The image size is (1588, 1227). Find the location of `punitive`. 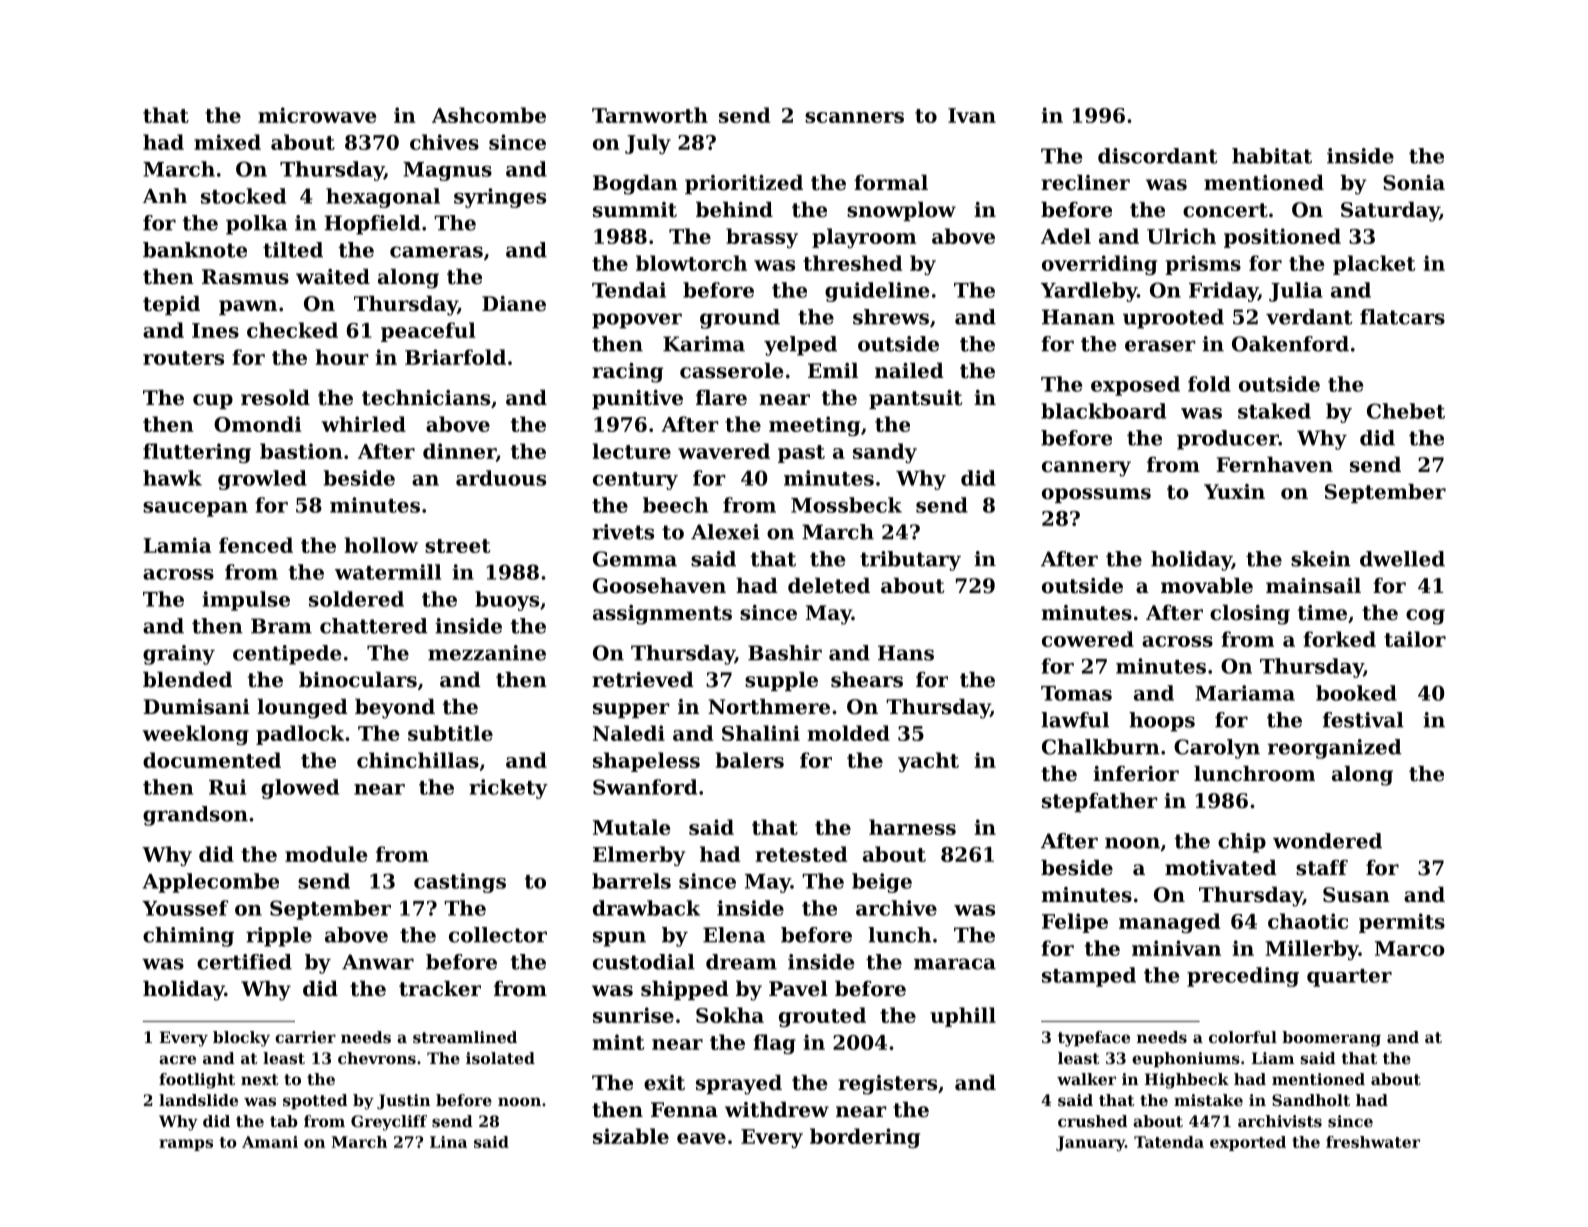

punitive is located at coordinates (637, 399).
